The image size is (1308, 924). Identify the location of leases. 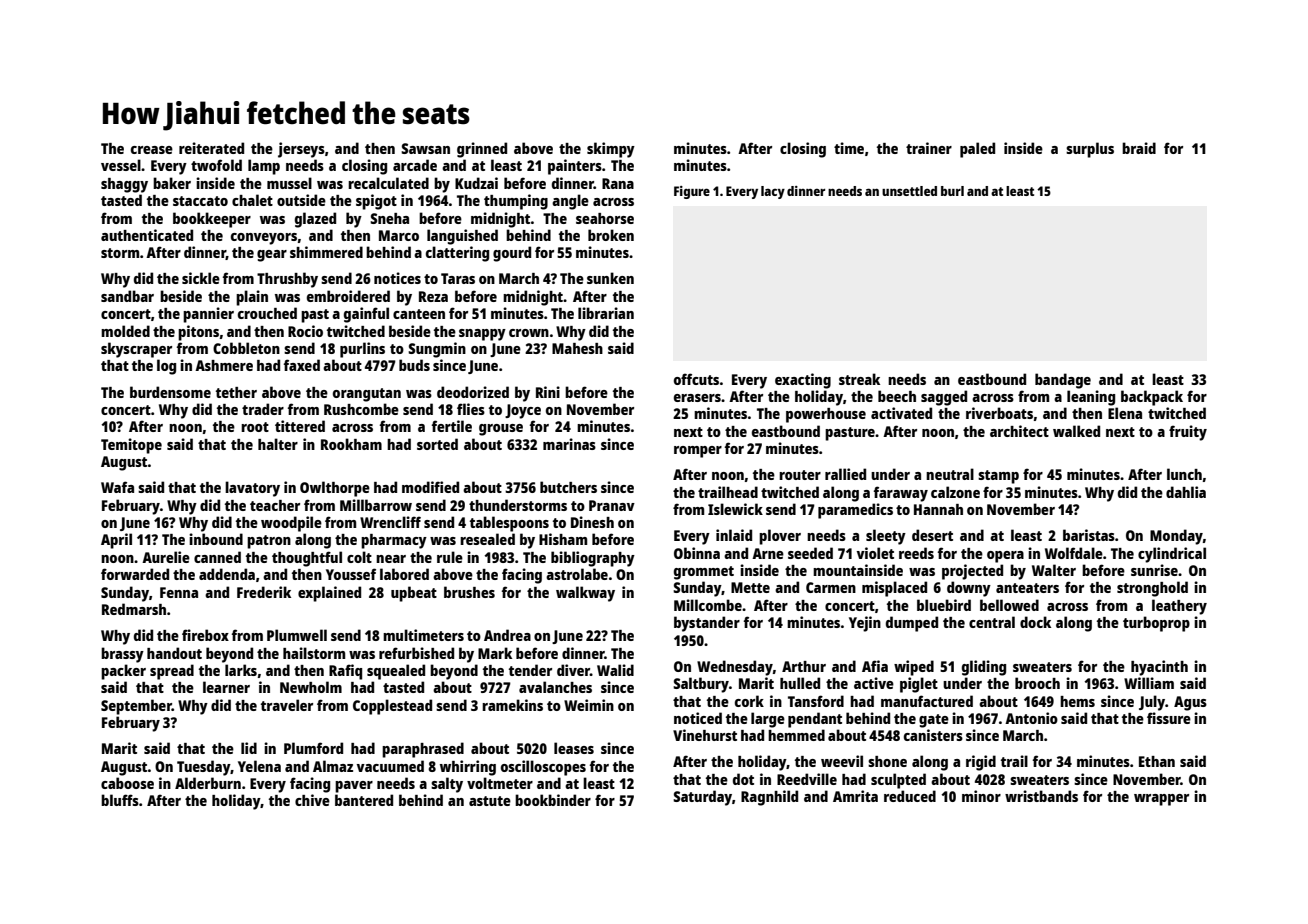
(574, 748).
